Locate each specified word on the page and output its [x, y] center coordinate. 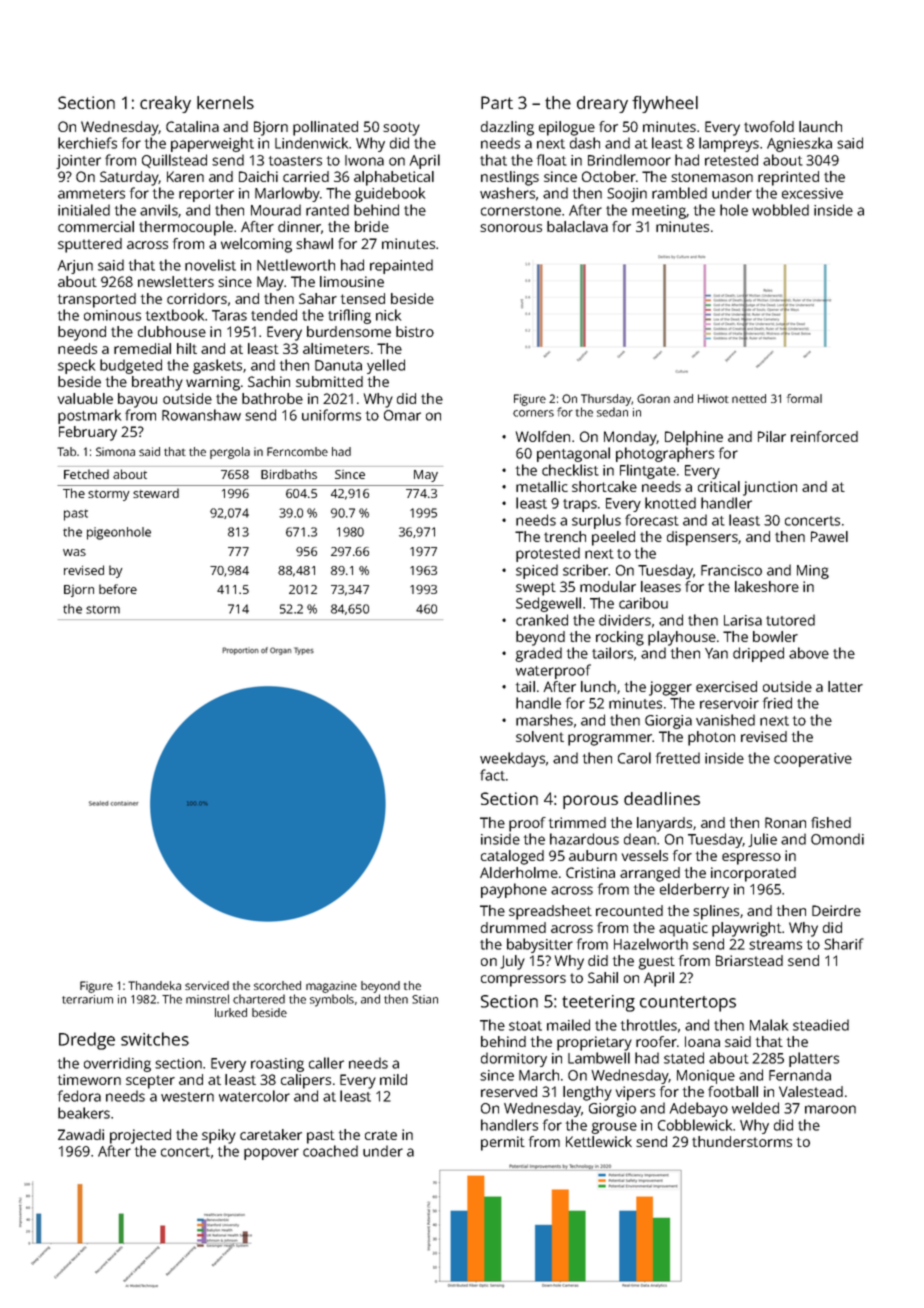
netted [749, 398]
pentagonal [573, 454]
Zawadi [81, 1134]
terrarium [87, 999]
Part [497, 102]
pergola [230, 453]
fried [777, 703]
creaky [165, 104]
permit [503, 1143]
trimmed [577, 822]
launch [820, 126]
